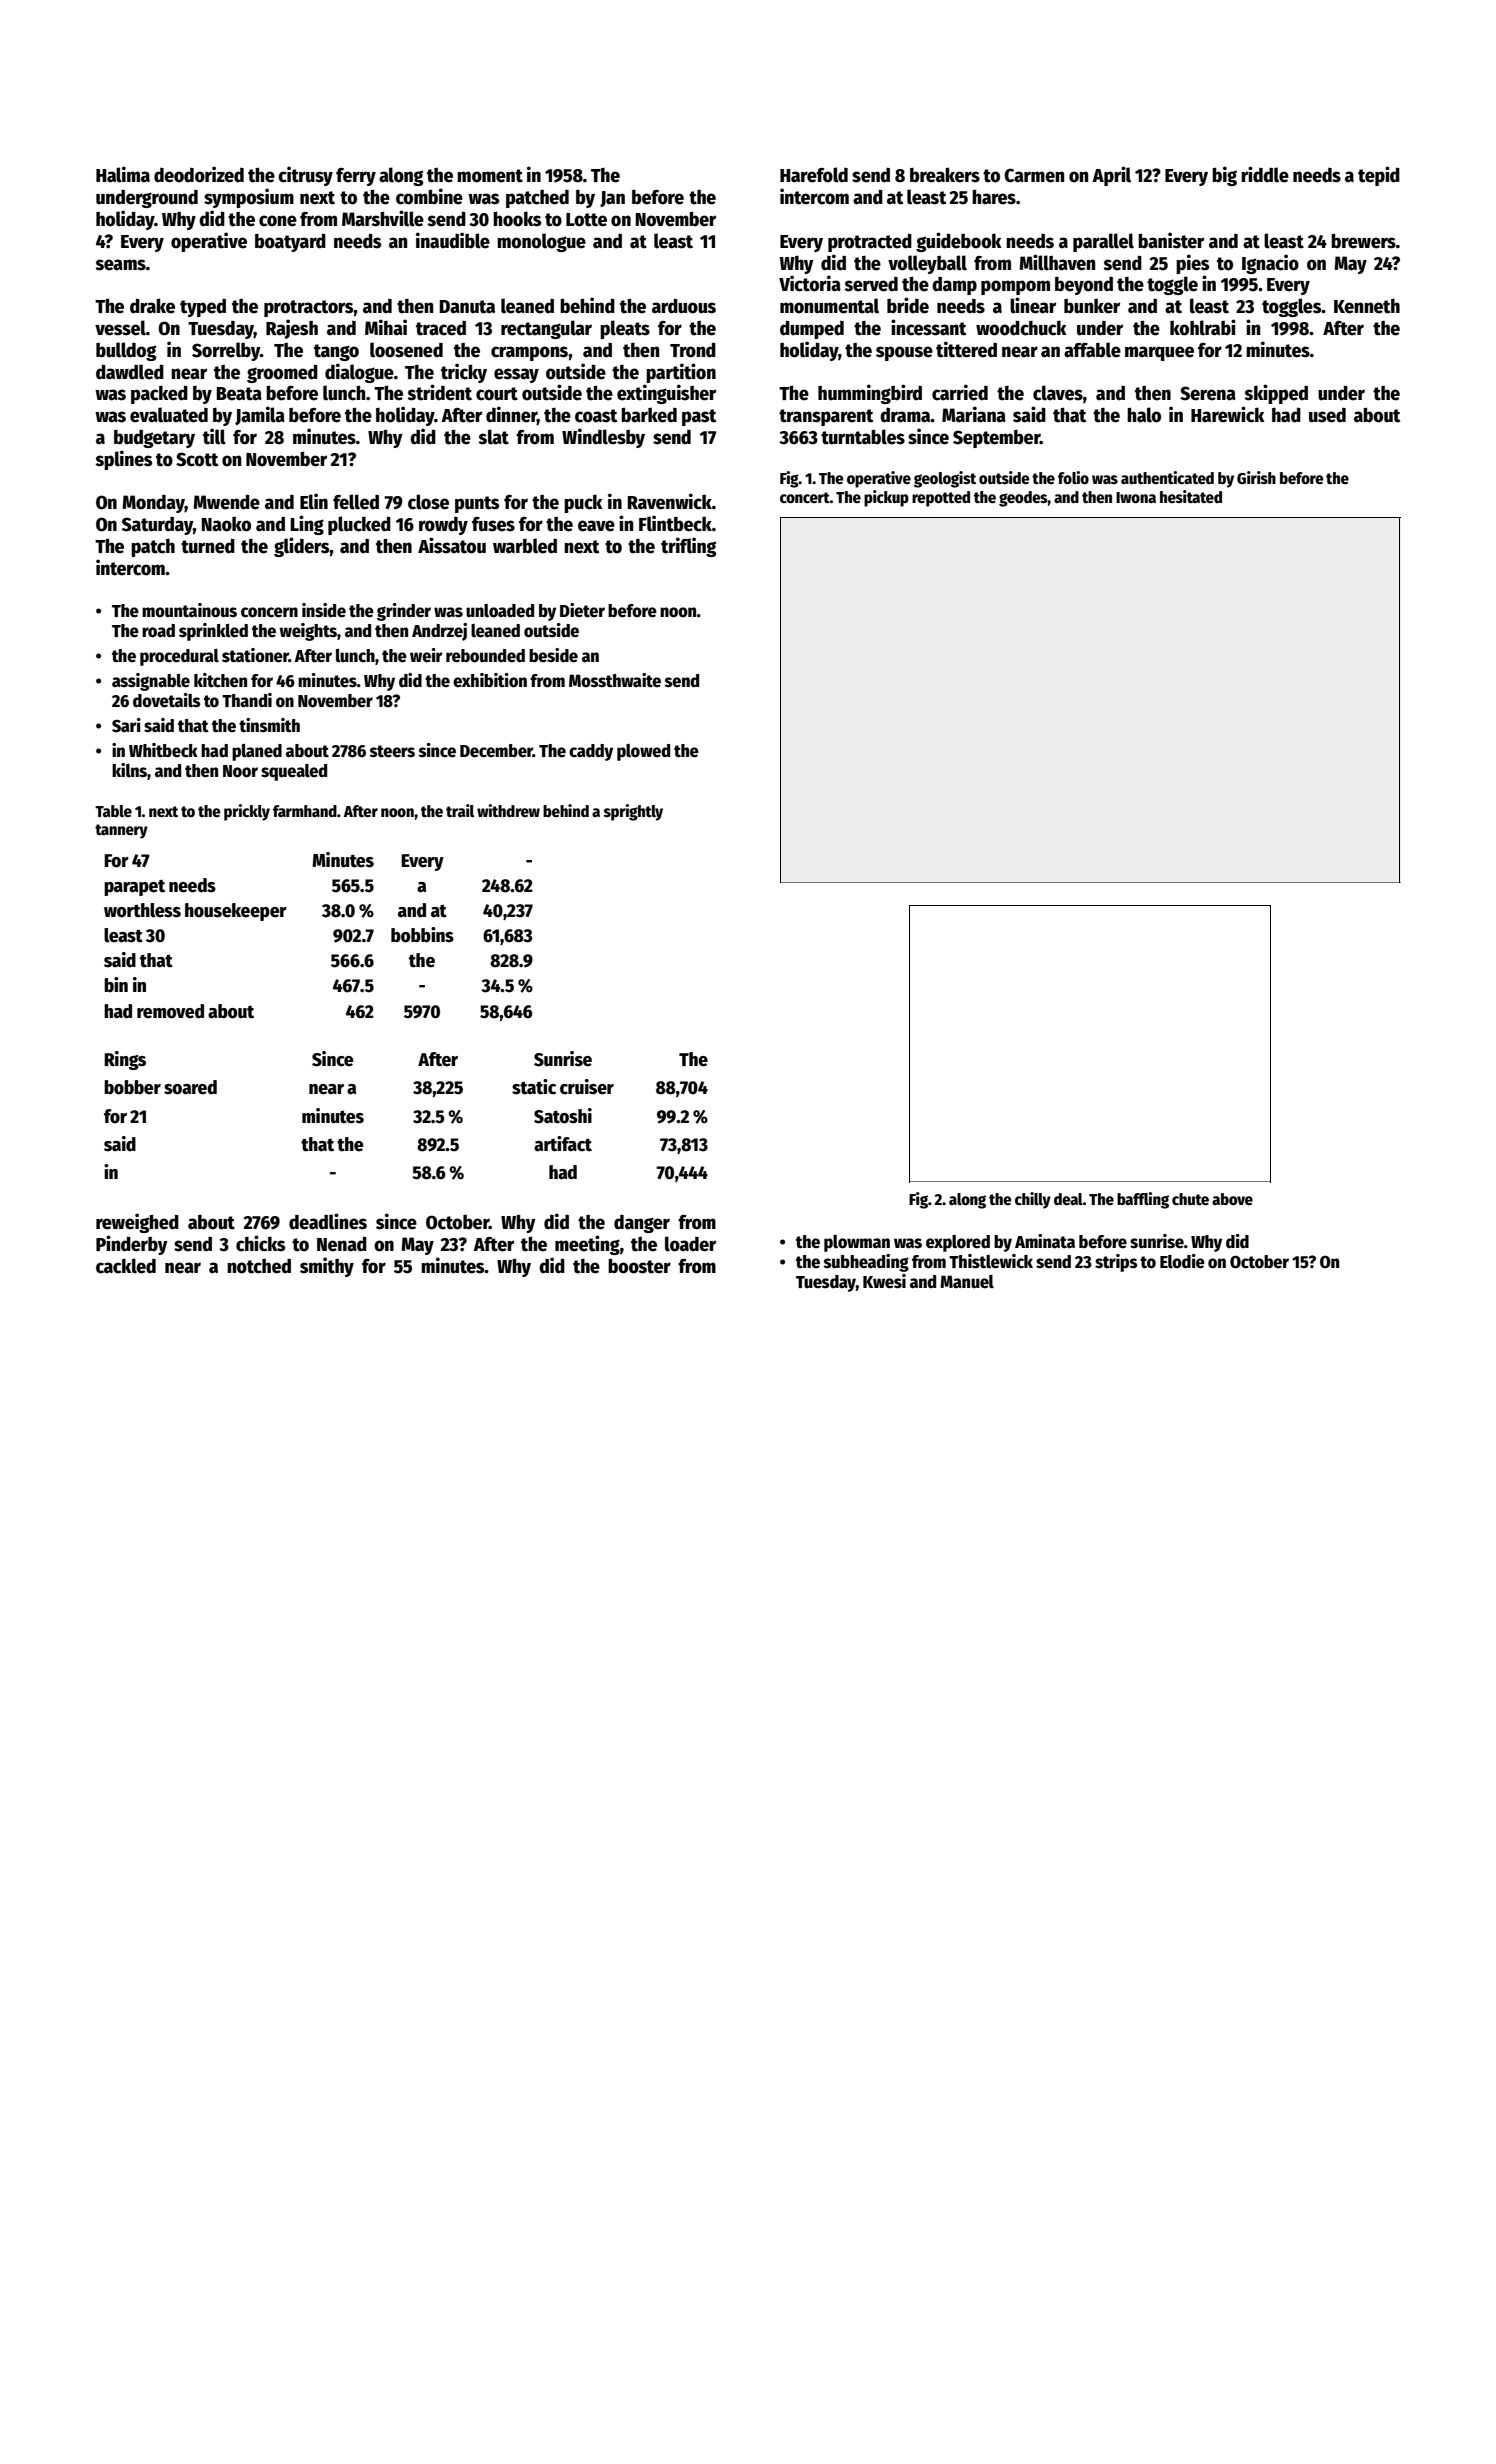 The height and width of the page is (2464, 1496). What do you see at coordinates (1191, 496) in the page?
I see `hesitated` at bounding box center [1191, 496].
